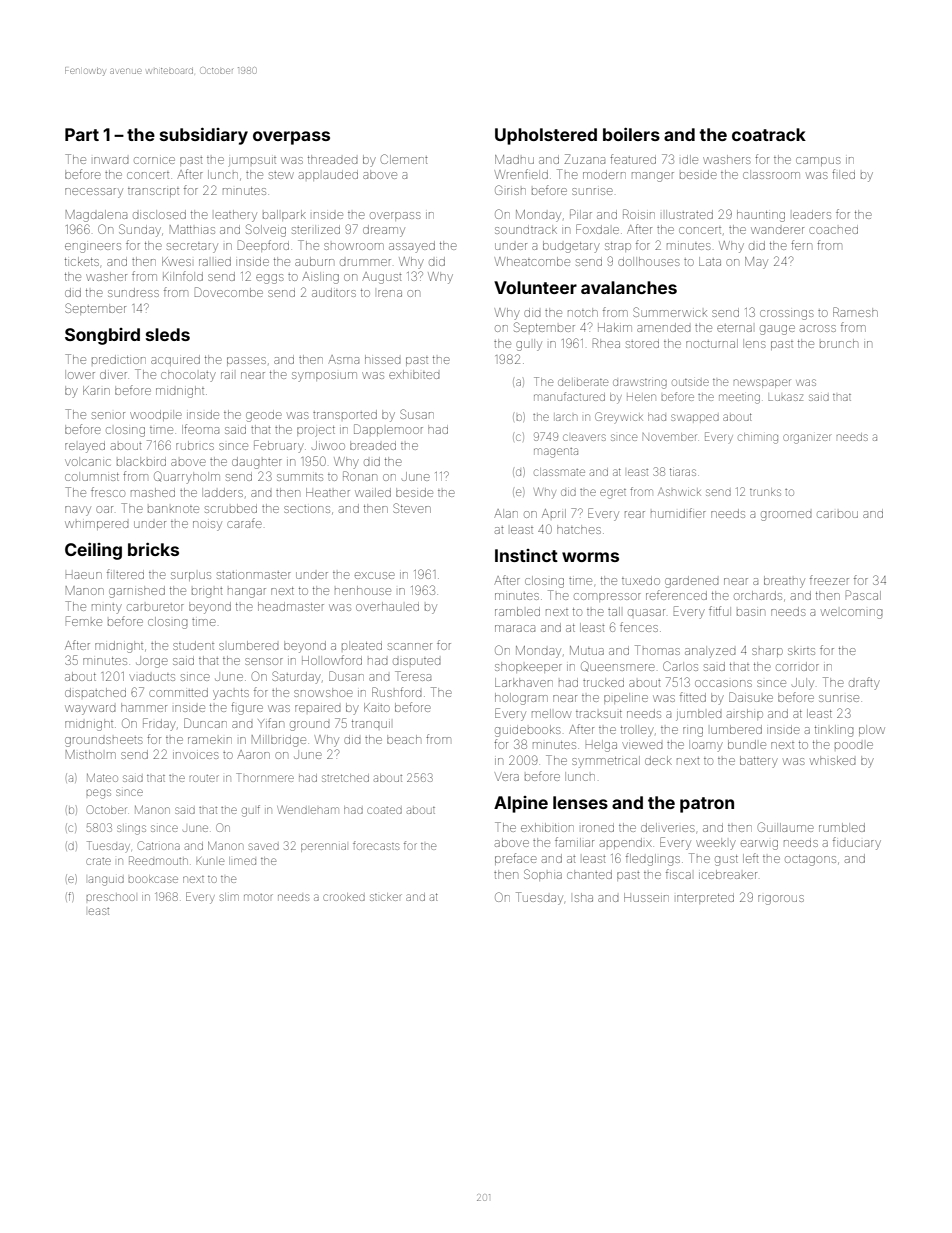 The image size is (952, 1233). I want to click on Dovecombe, so click(229, 292).
